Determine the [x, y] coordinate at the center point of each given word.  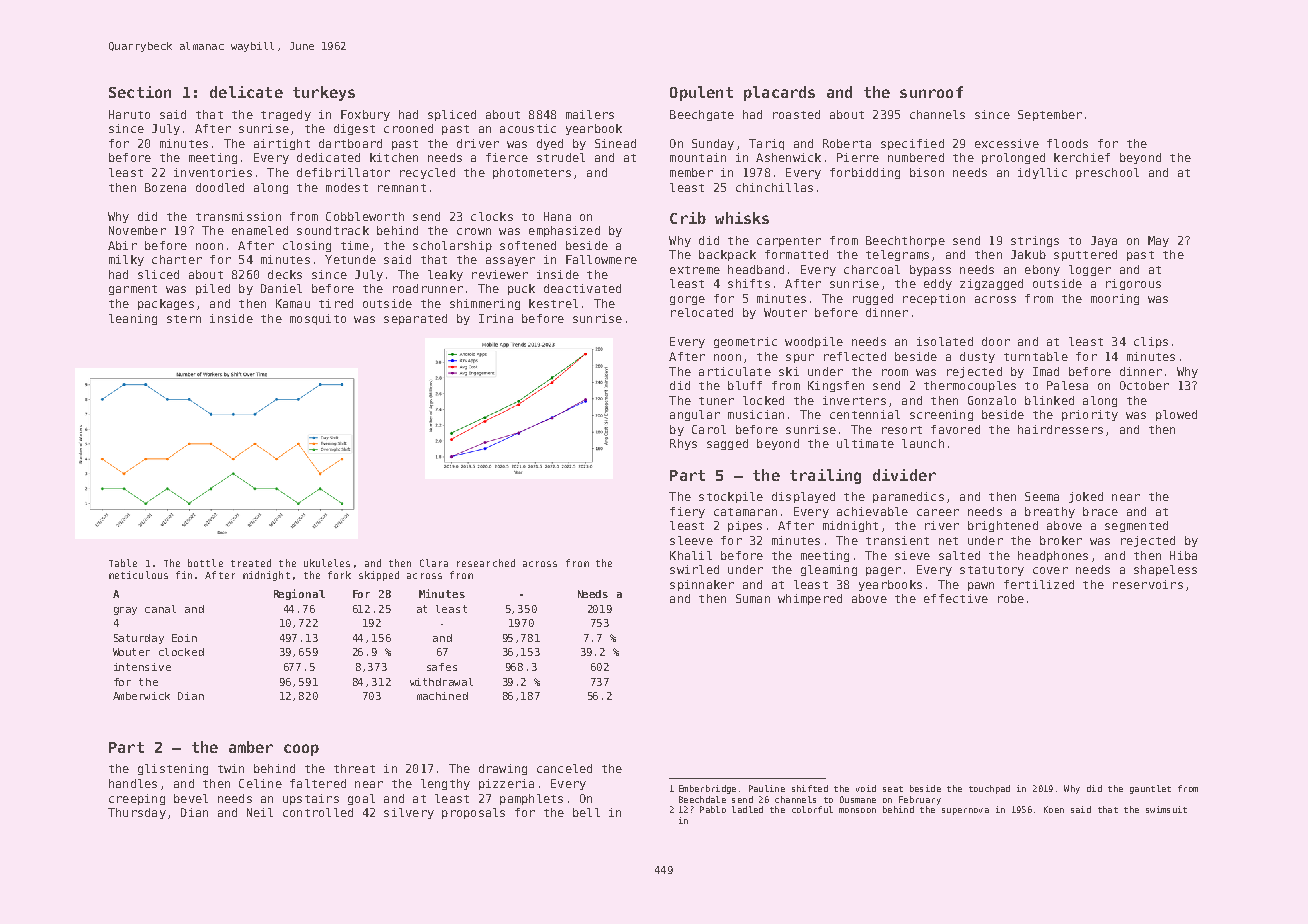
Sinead [615, 143]
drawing [503, 769]
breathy [1050, 512]
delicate [246, 92]
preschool [1107, 173]
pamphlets [531, 799]
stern [184, 319]
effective [956, 598]
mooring [1115, 299]
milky [126, 260]
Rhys [683, 444]
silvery [409, 813]
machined [442, 696]
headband [756, 269]
